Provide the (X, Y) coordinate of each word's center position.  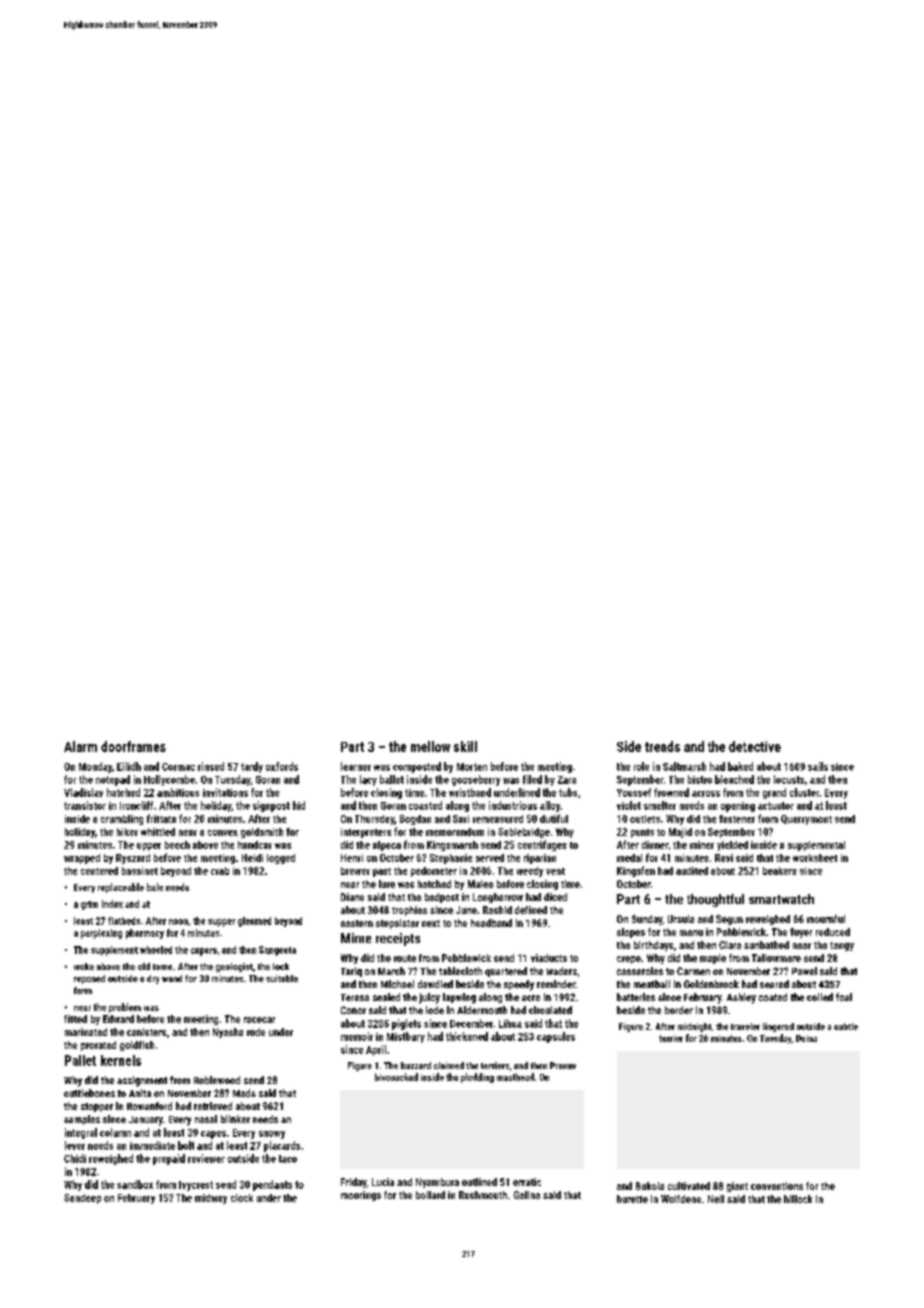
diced (555, 897)
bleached (734, 779)
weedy (530, 872)
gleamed (254, 922)
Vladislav (83, 792)
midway (211, 1199)
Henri (352, 858)
